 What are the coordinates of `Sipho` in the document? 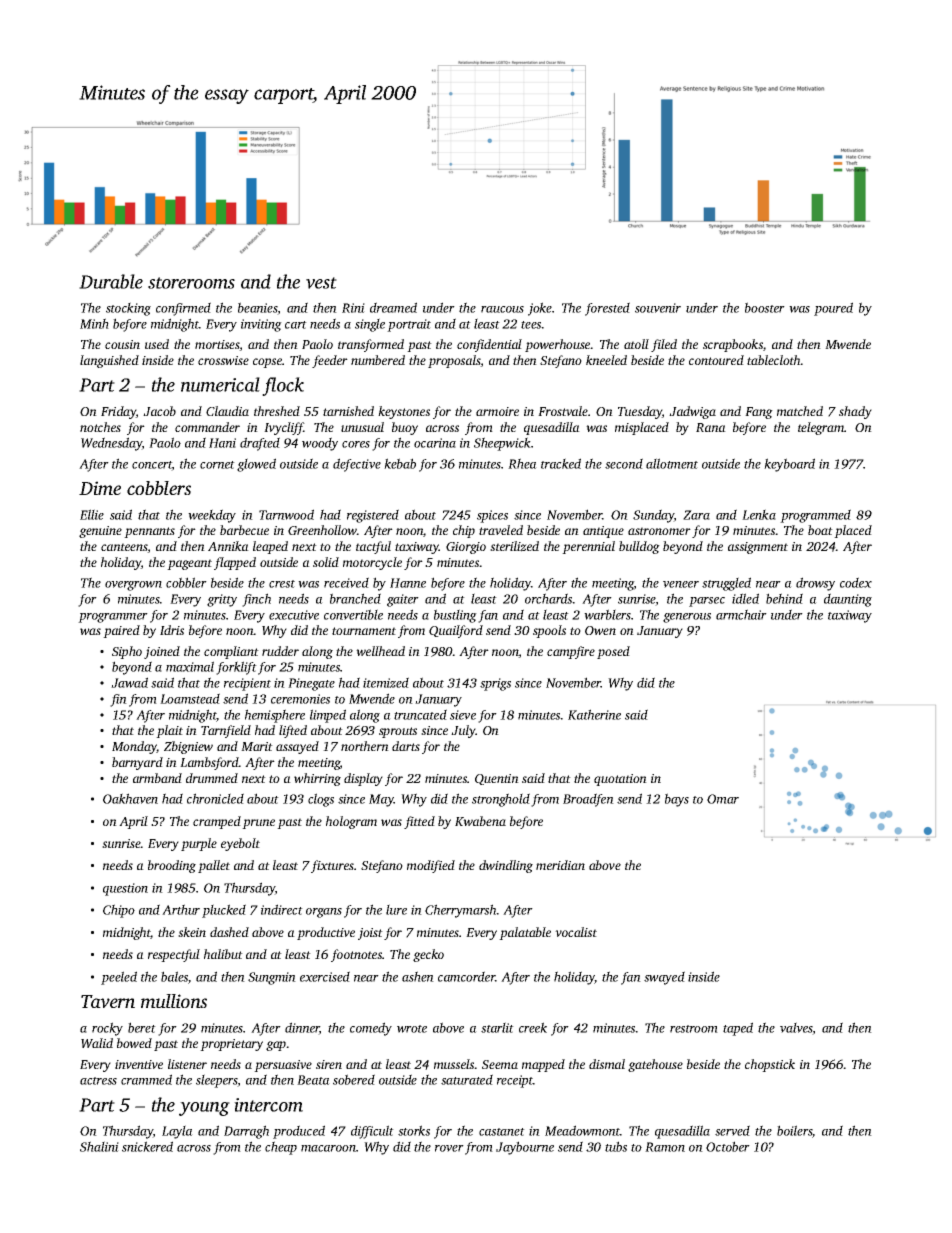 It's located at (127, 652).
